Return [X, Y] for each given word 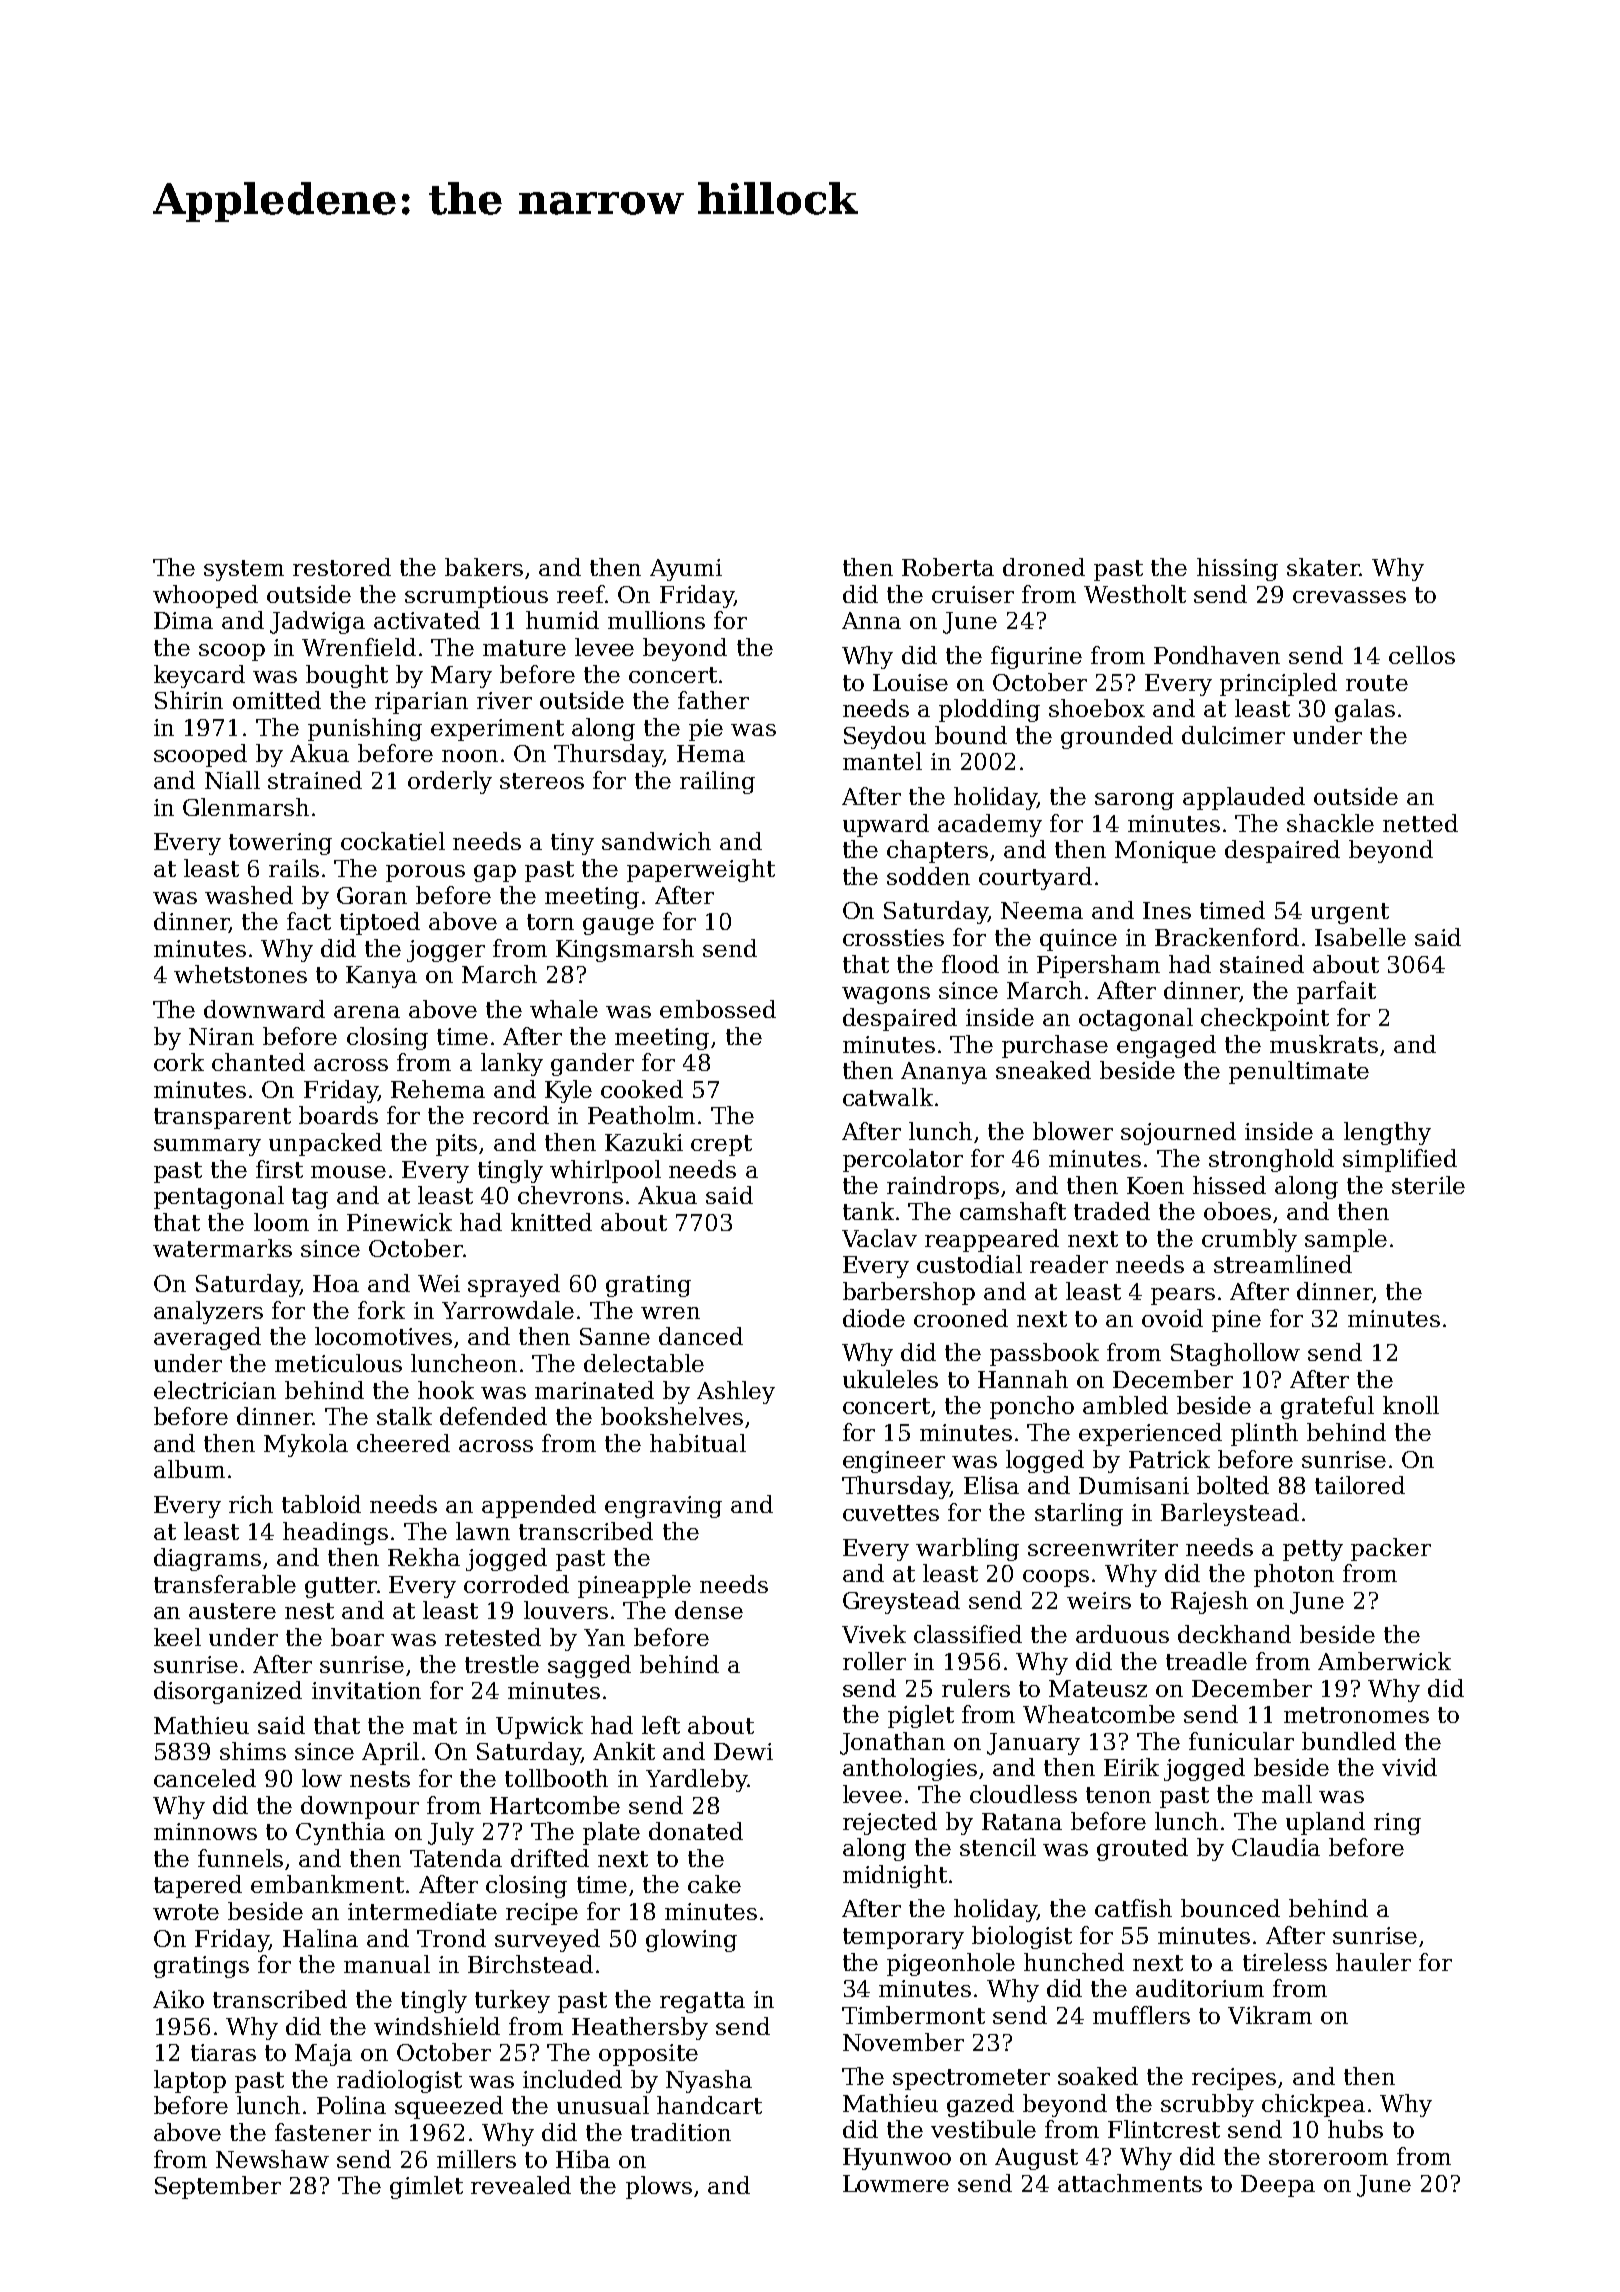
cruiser [973, 594]
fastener [323, 2132]
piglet [921, 1716]
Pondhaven [1217, 655]
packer [1391, 1549]
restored [342, 567]
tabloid [321, 1504]
